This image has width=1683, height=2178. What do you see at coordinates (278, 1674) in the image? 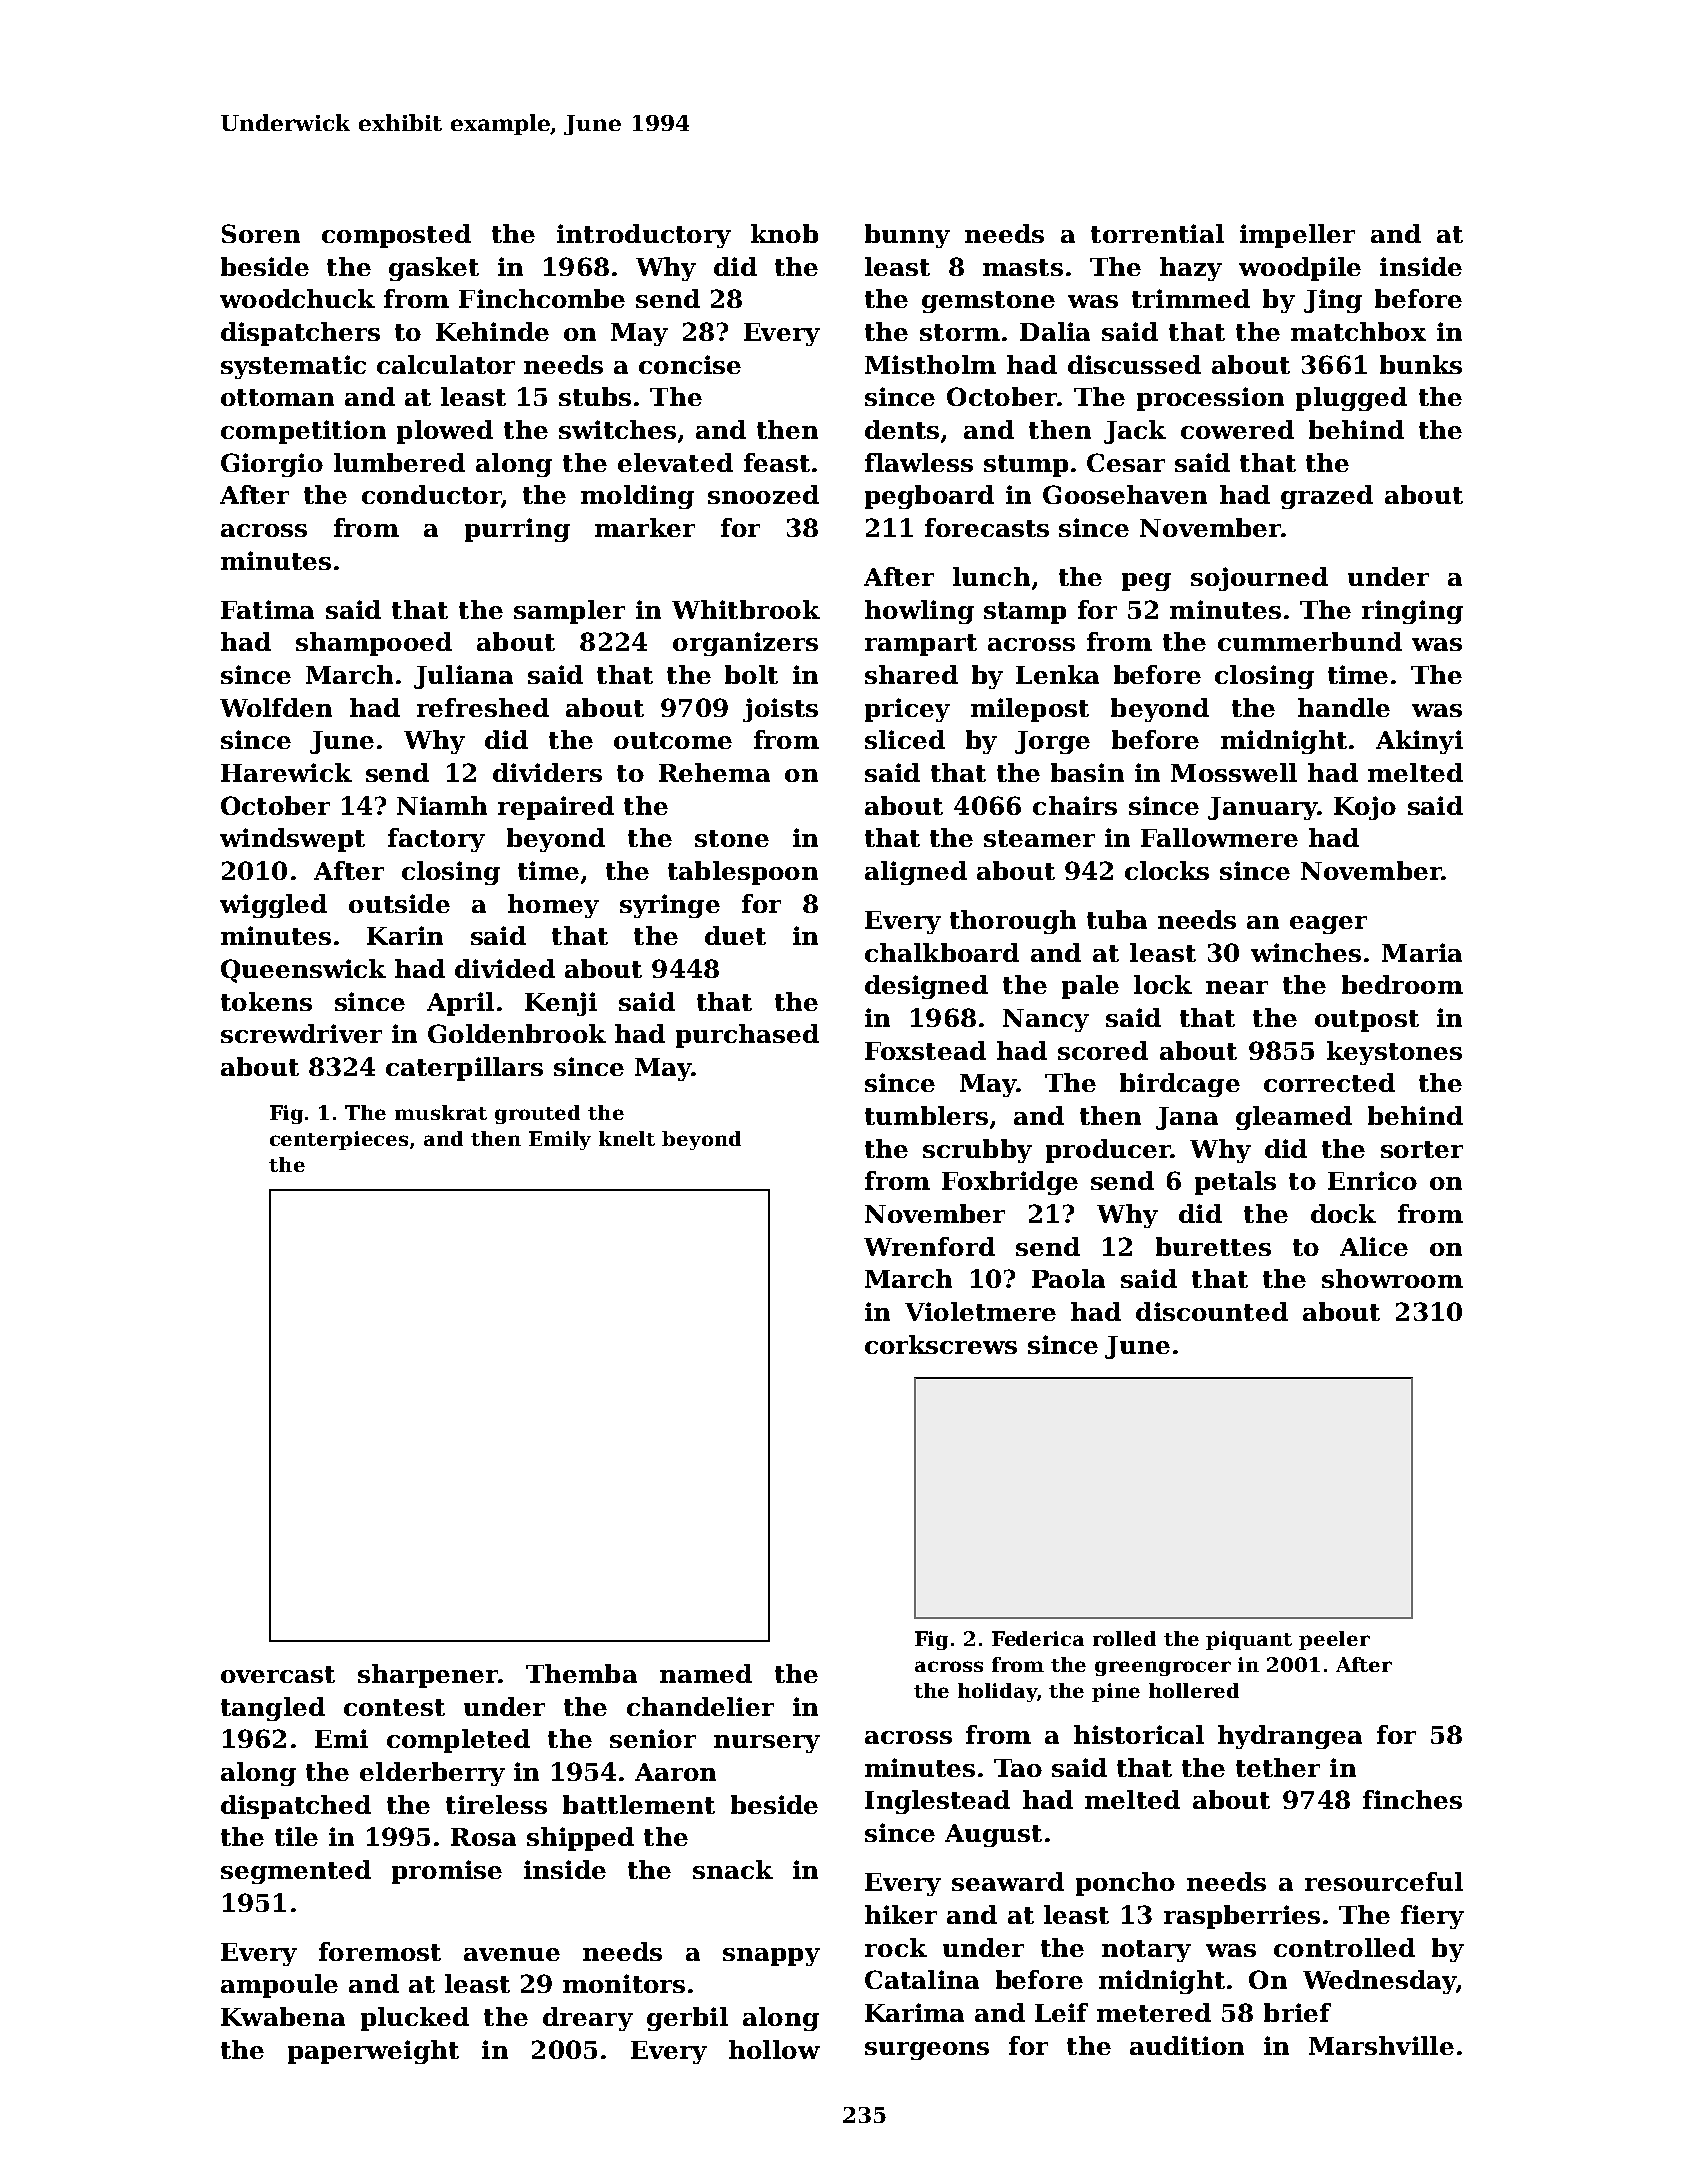
I see `overcast` at bounding box center [278, 1674].
